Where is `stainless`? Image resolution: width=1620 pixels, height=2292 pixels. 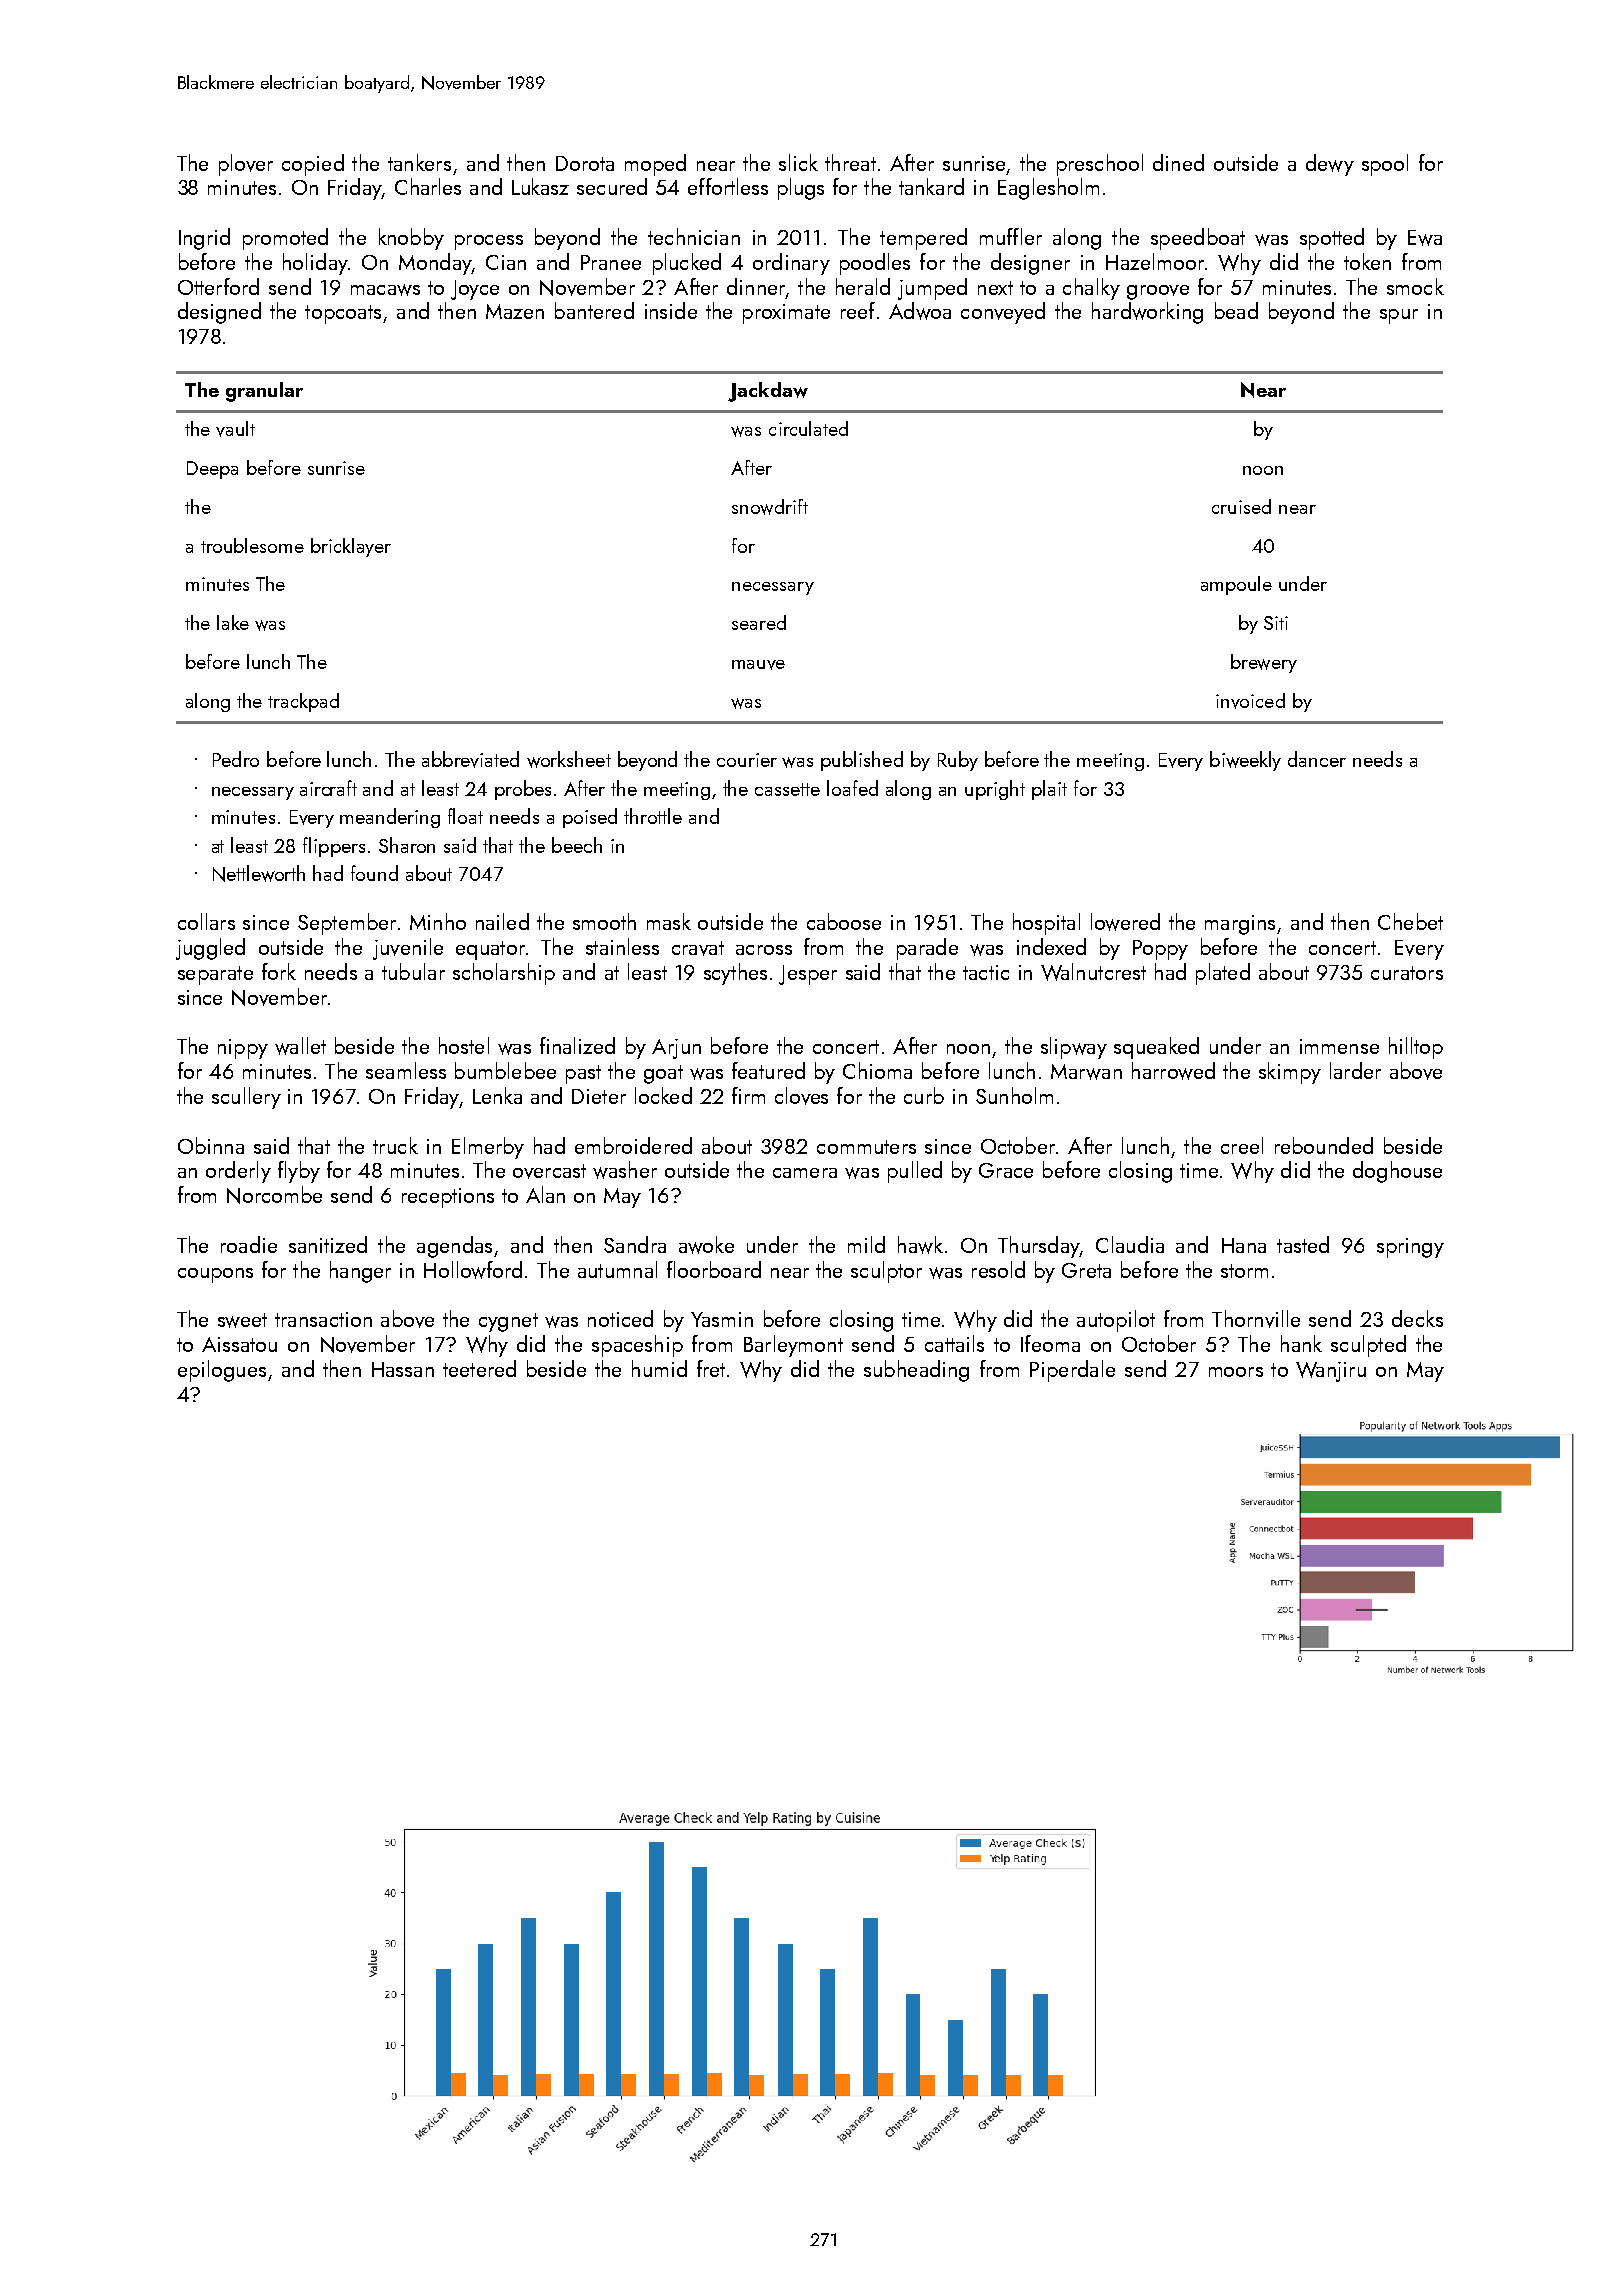
stainless is located at coordinates (622, 946).
